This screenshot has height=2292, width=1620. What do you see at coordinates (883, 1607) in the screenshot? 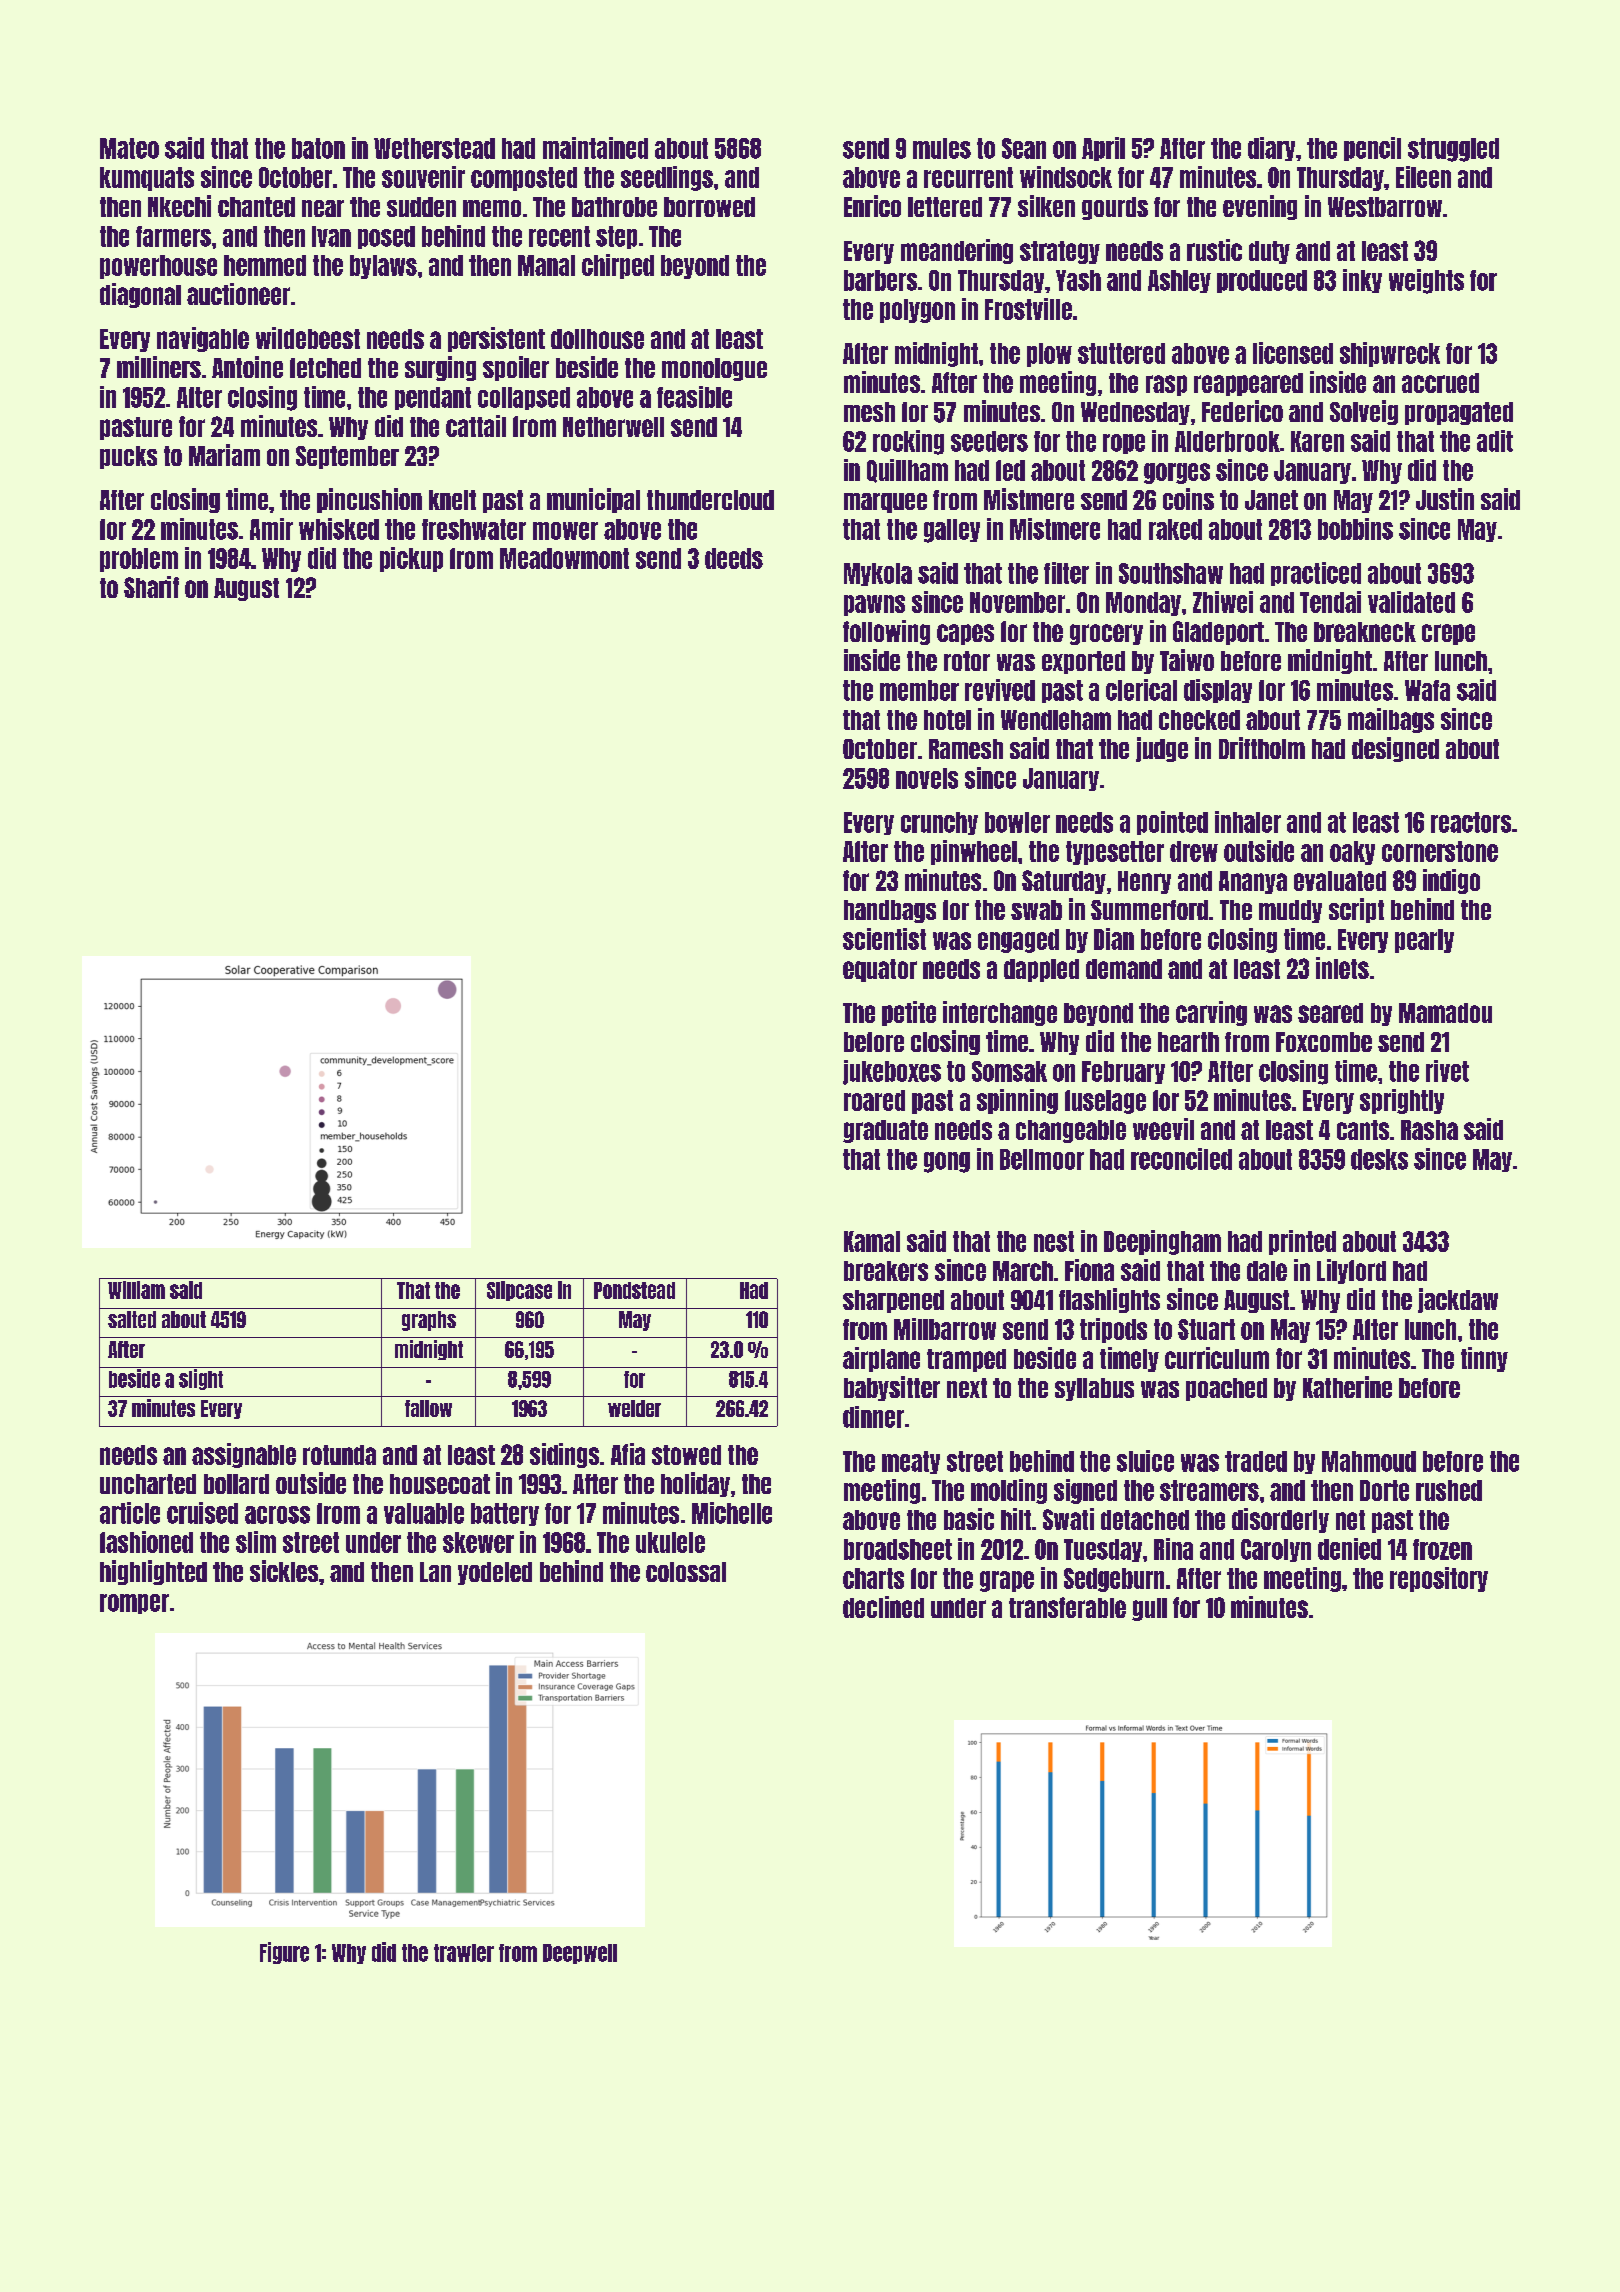
I see `declined` at bounding box center [883, 1607].
